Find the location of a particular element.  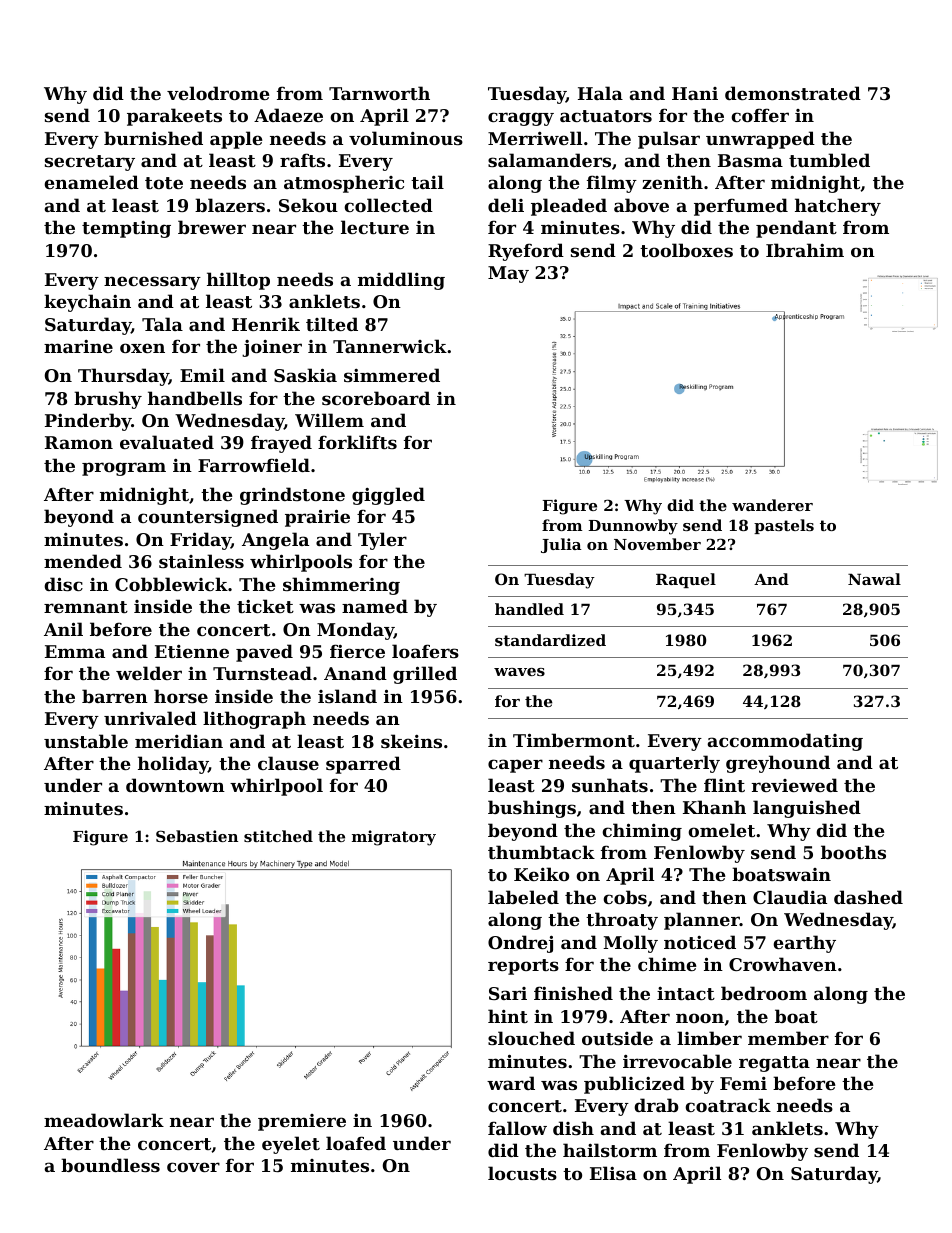

waves is located at coordinates (519, 672).
